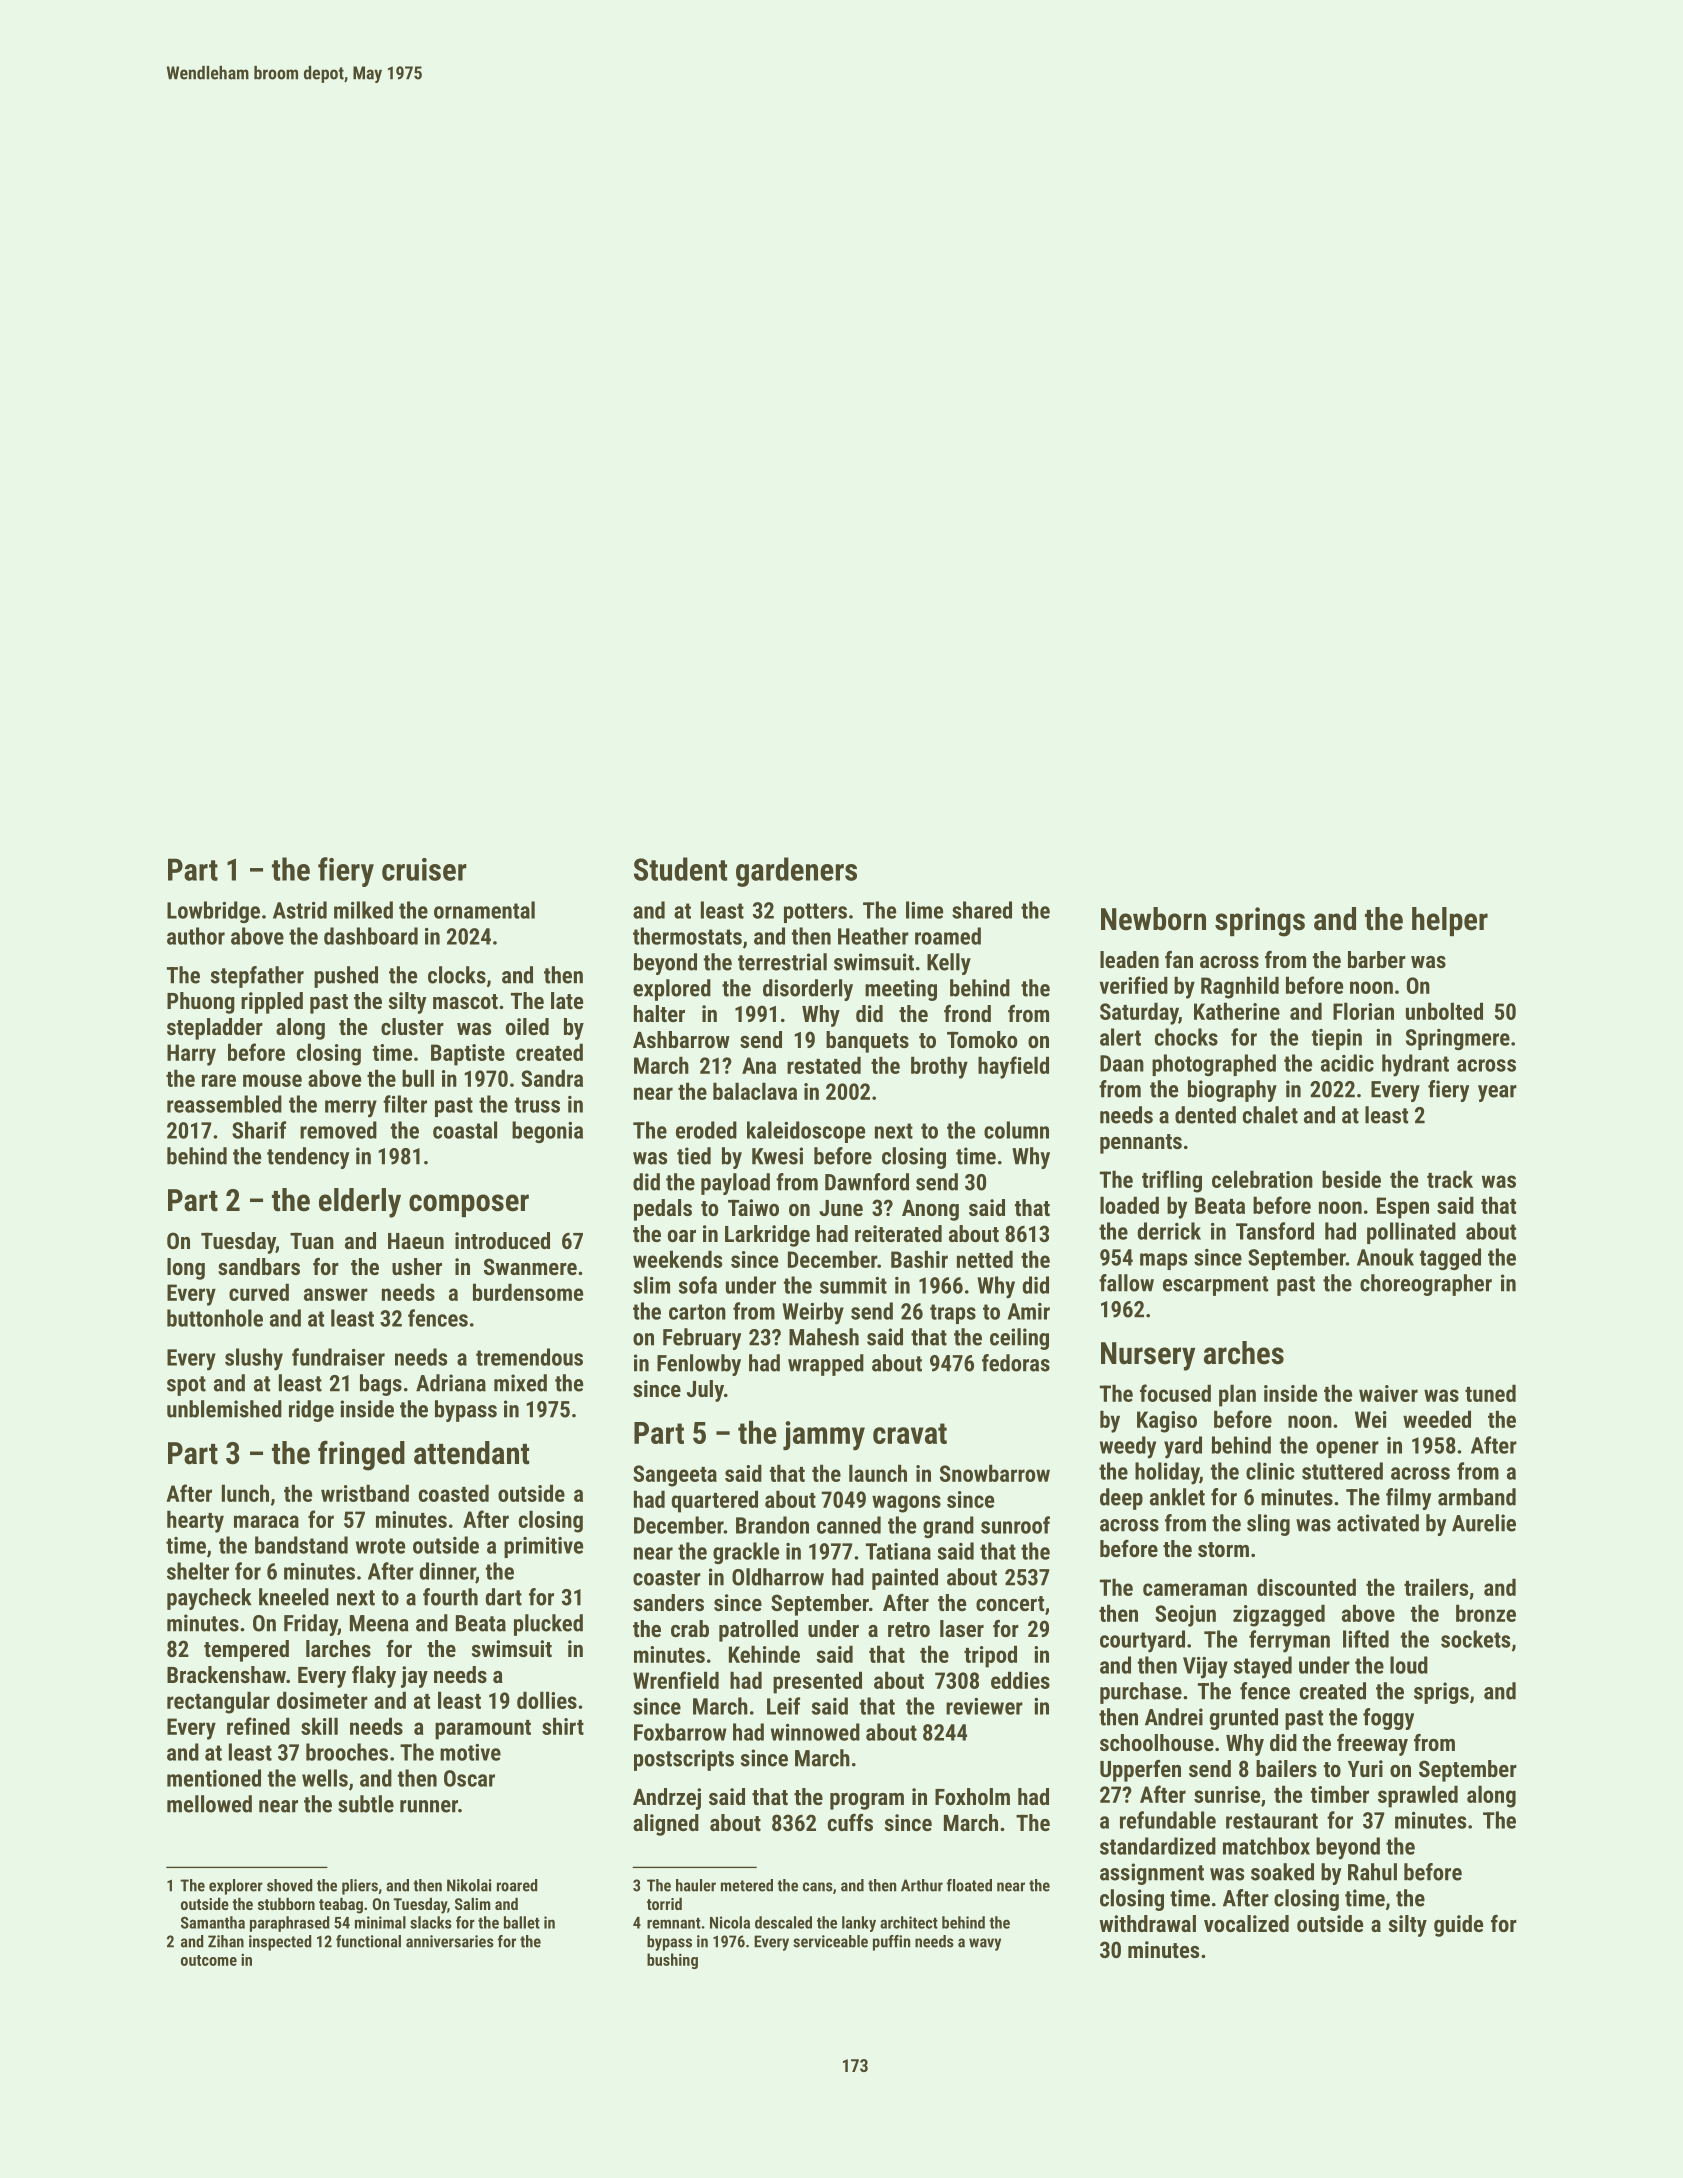 The image size is (1683, 2178). What do you see at coordinates (909, 1629) in the screenshot?
I see `retro` at bounding box center [909, 1629].
